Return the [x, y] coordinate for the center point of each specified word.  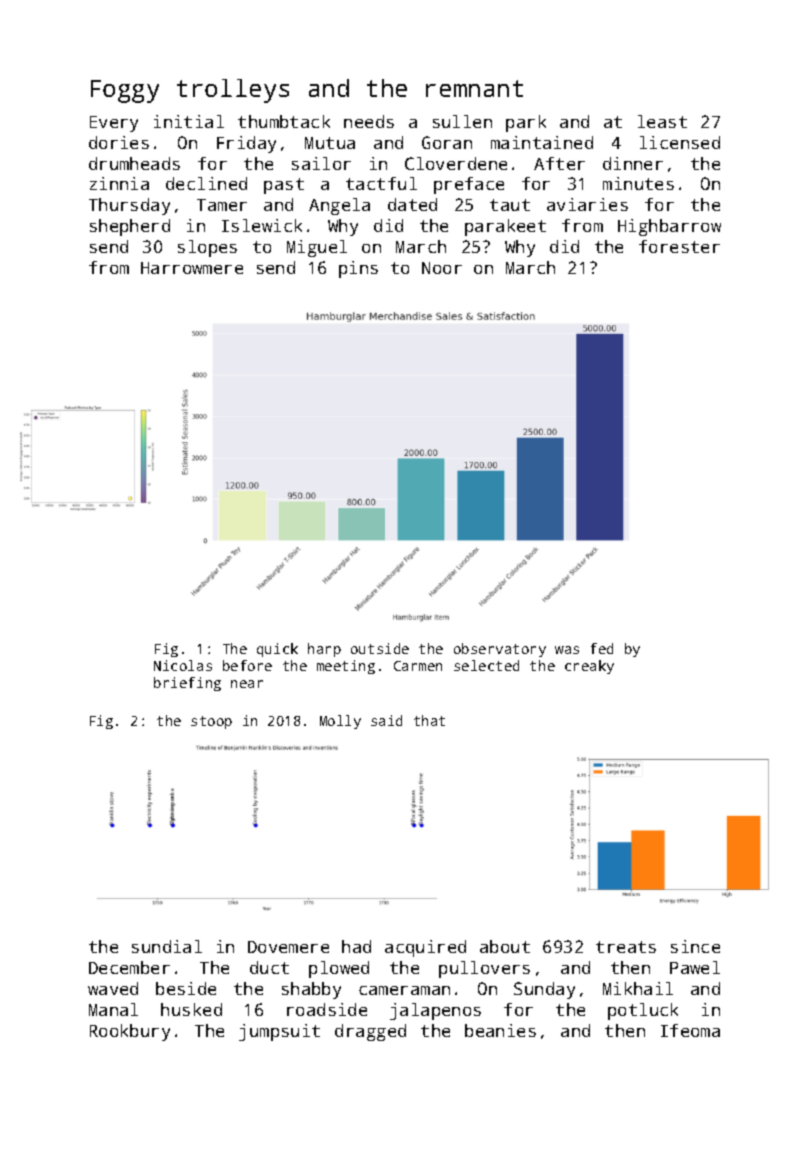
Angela [339, 206]
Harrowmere [192, 268]
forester [679, 246]
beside [186, 988]
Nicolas [183, 665]
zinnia [119, 183]
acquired [425, 948]
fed [602, 648]
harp [324, 650]
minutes [638, 183]
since [695, 946]
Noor [442, 268]
